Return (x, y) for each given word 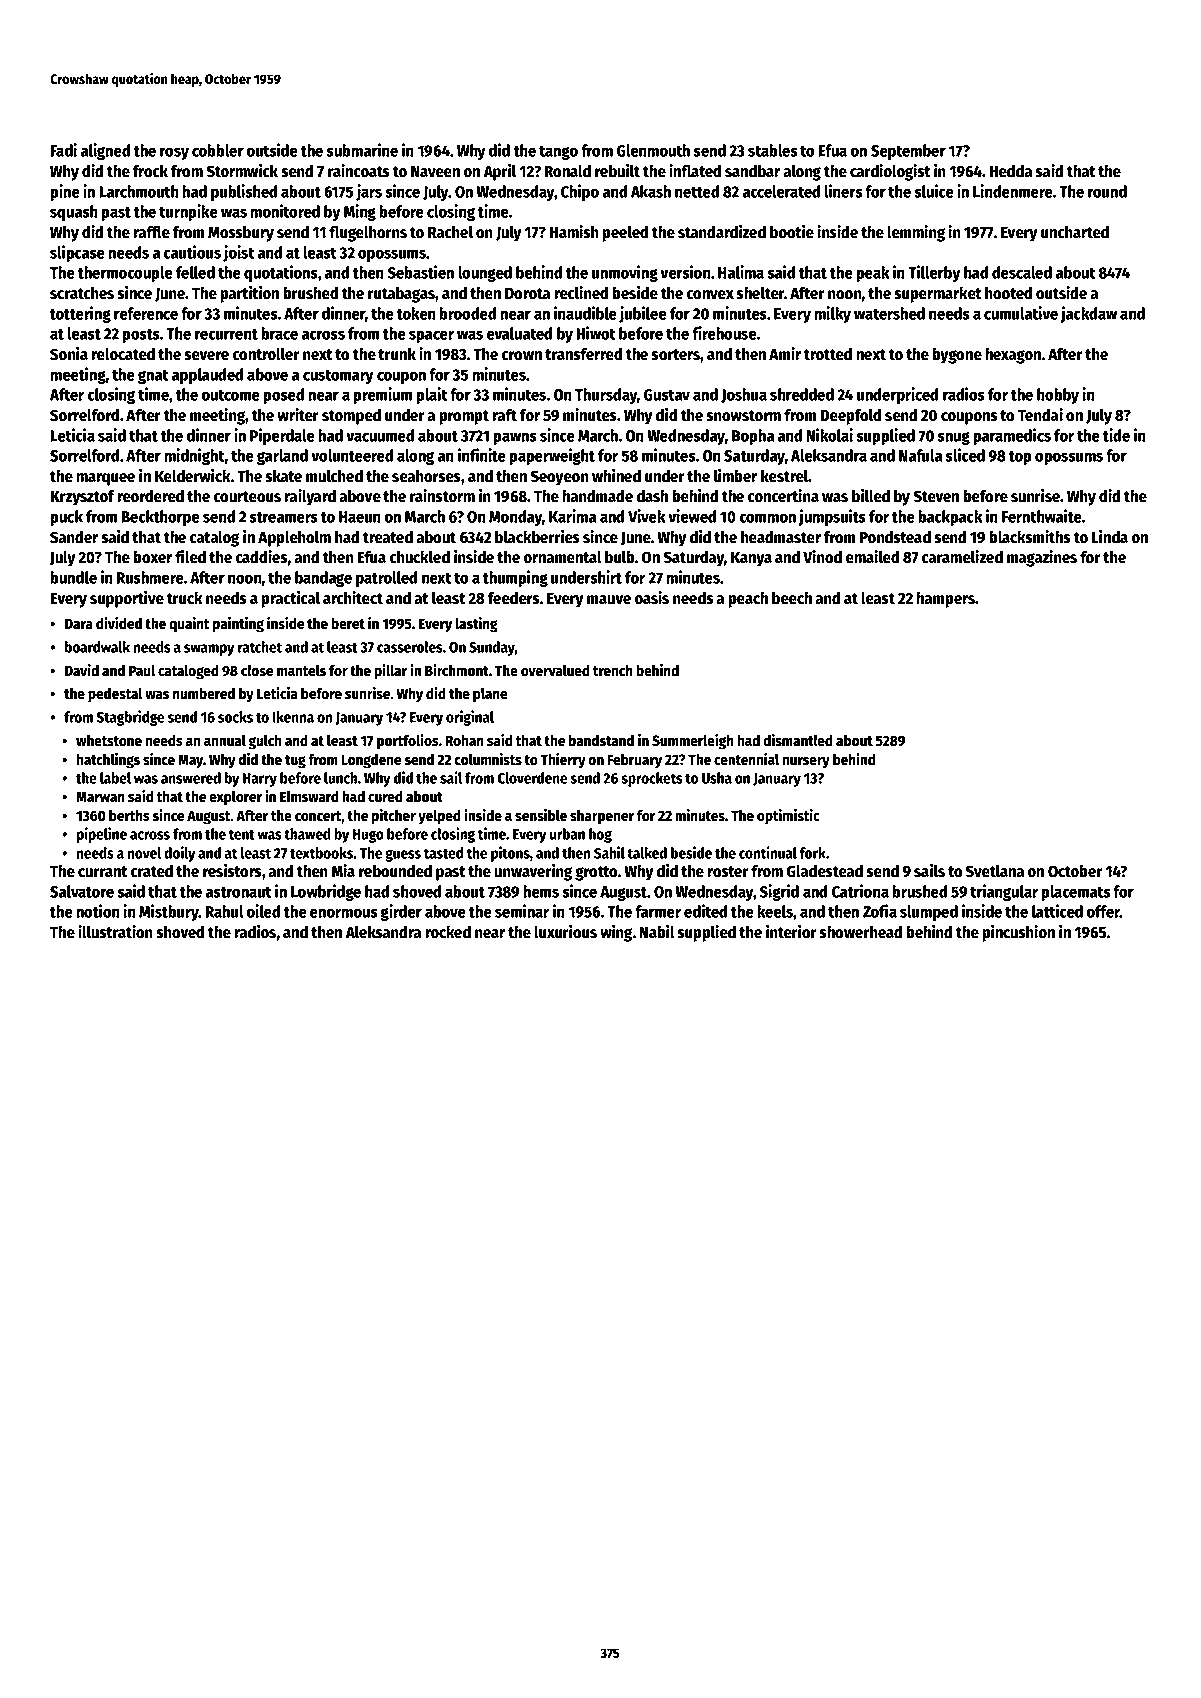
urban (567, 834)
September (908, 152)
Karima (572, 516)
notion (98, 911)
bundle (73, 577)
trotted (828, 354)
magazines (1042, 558)
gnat (153, 377)
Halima (741, 272)
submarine (362, 150)
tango (558, 153)
